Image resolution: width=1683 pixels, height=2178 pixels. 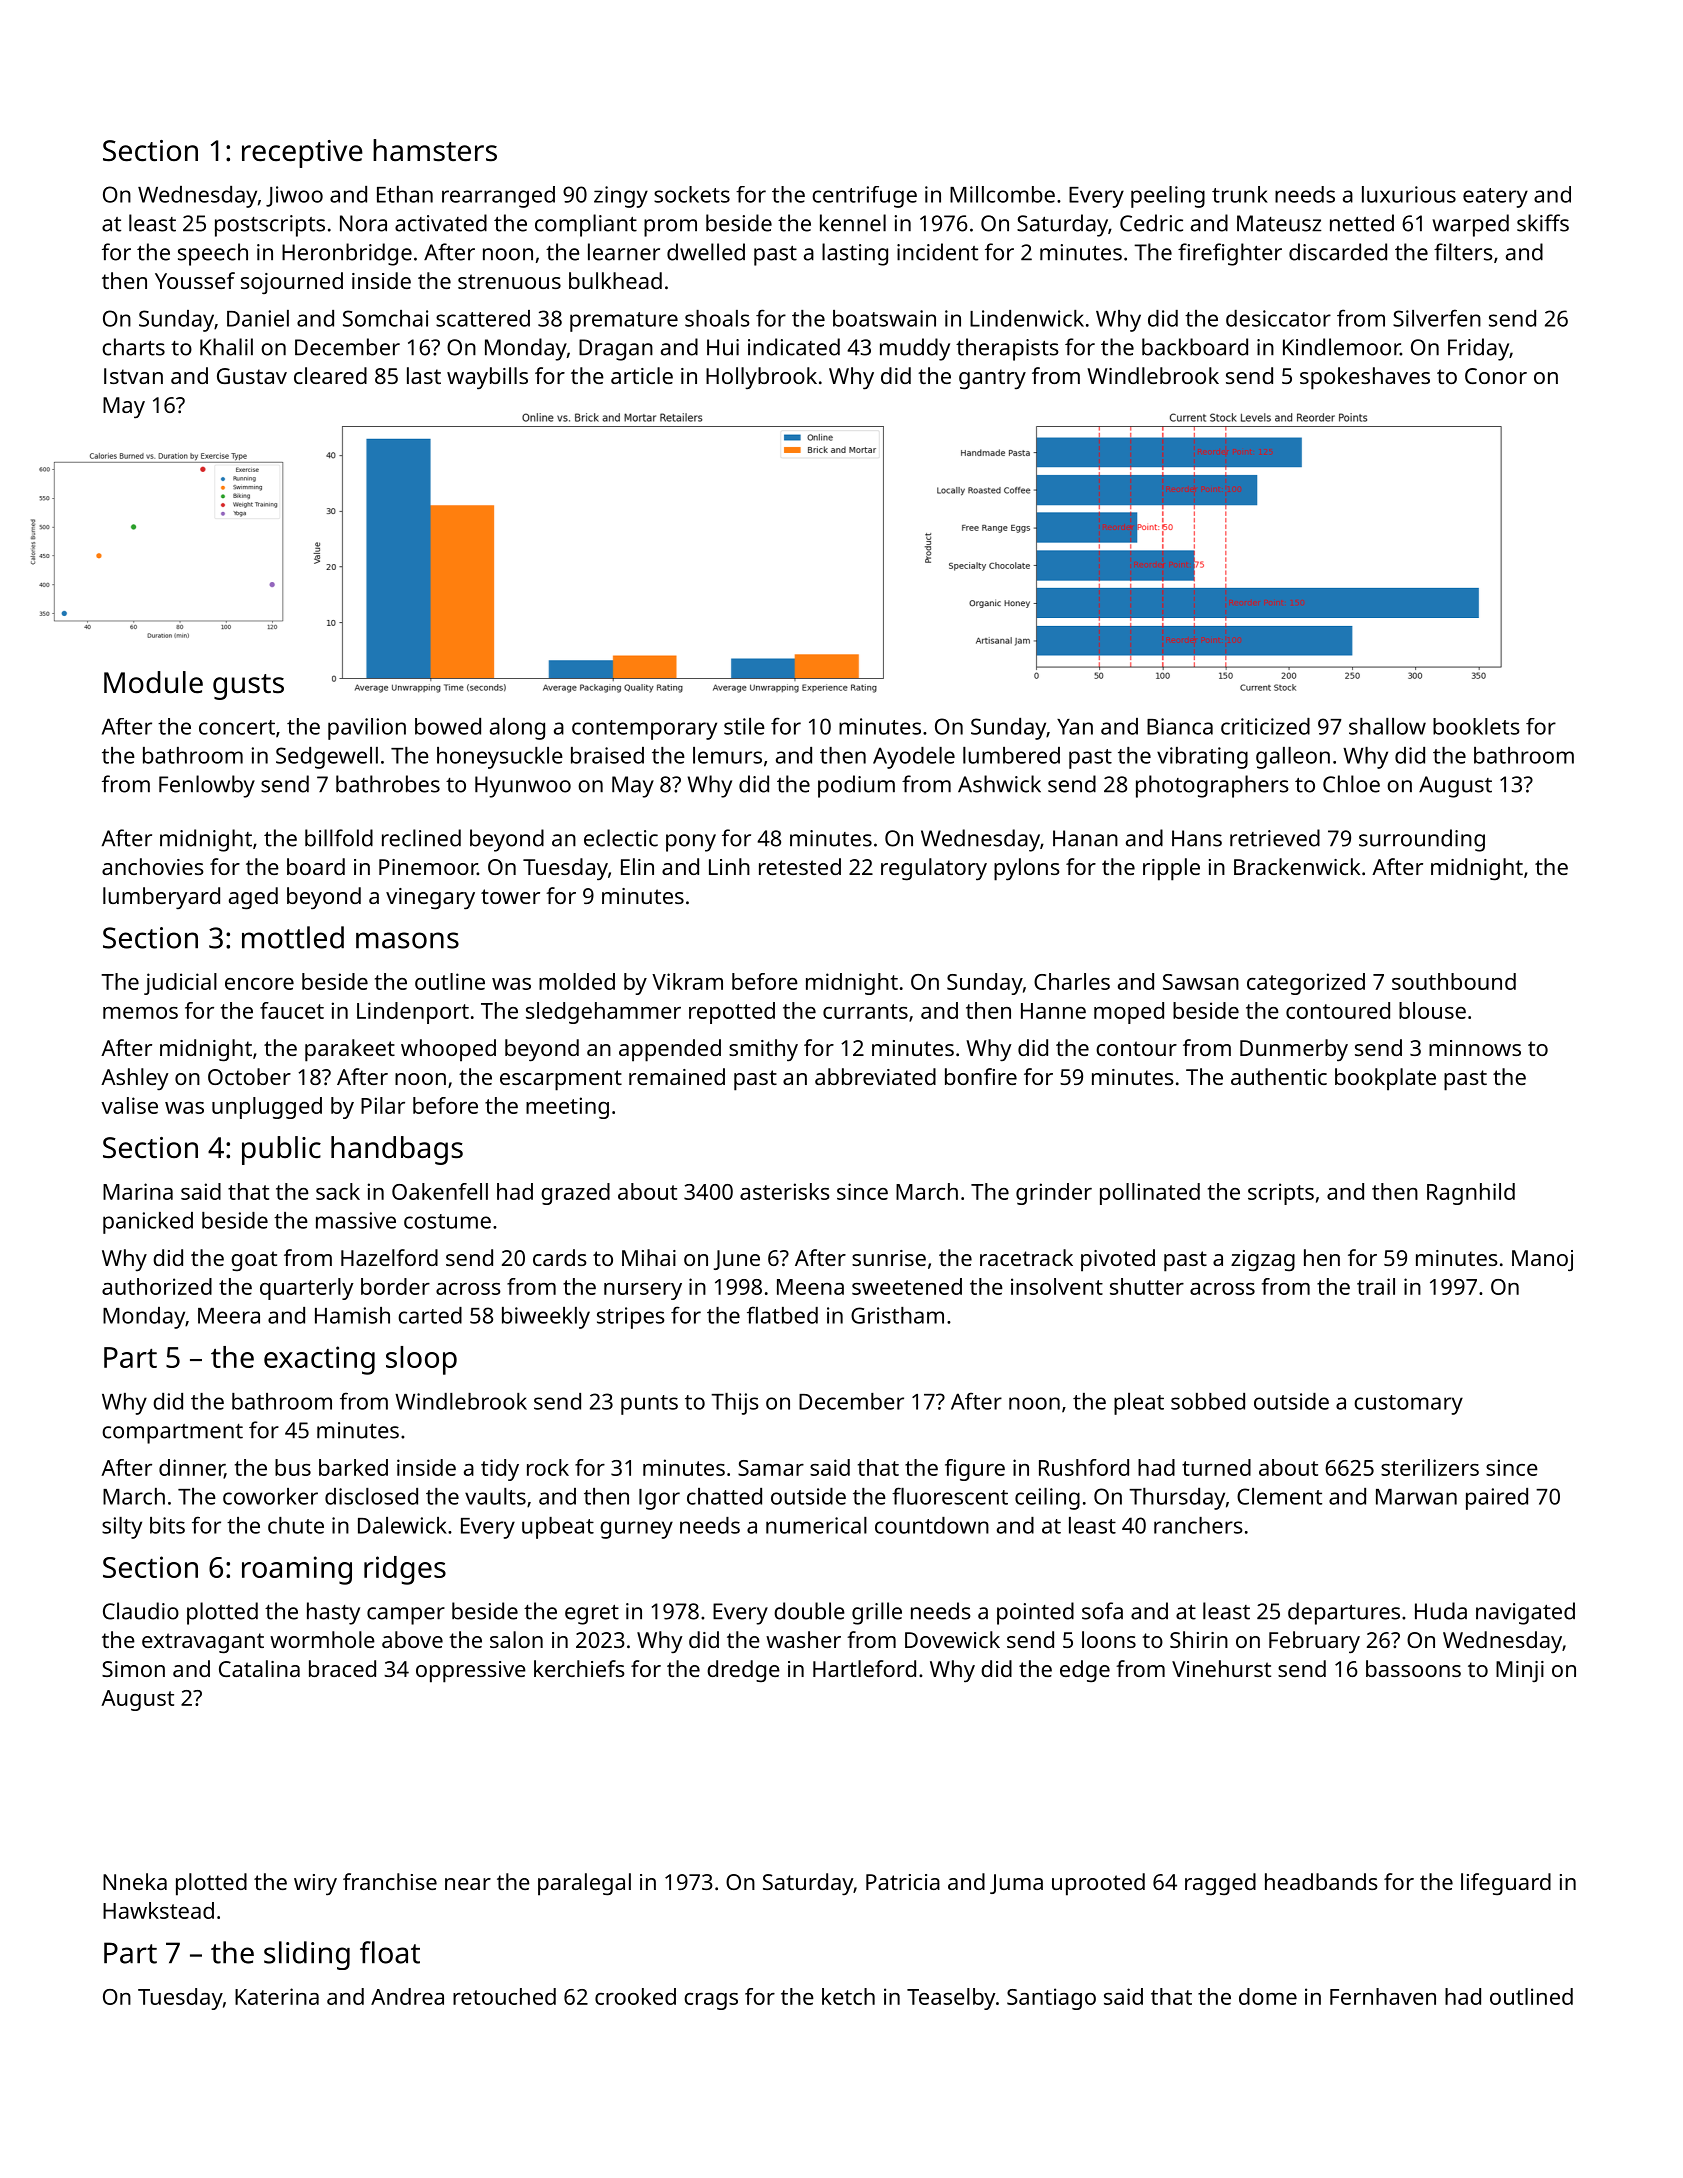 I want to click on franchise, so click(x=390, y=1881).
